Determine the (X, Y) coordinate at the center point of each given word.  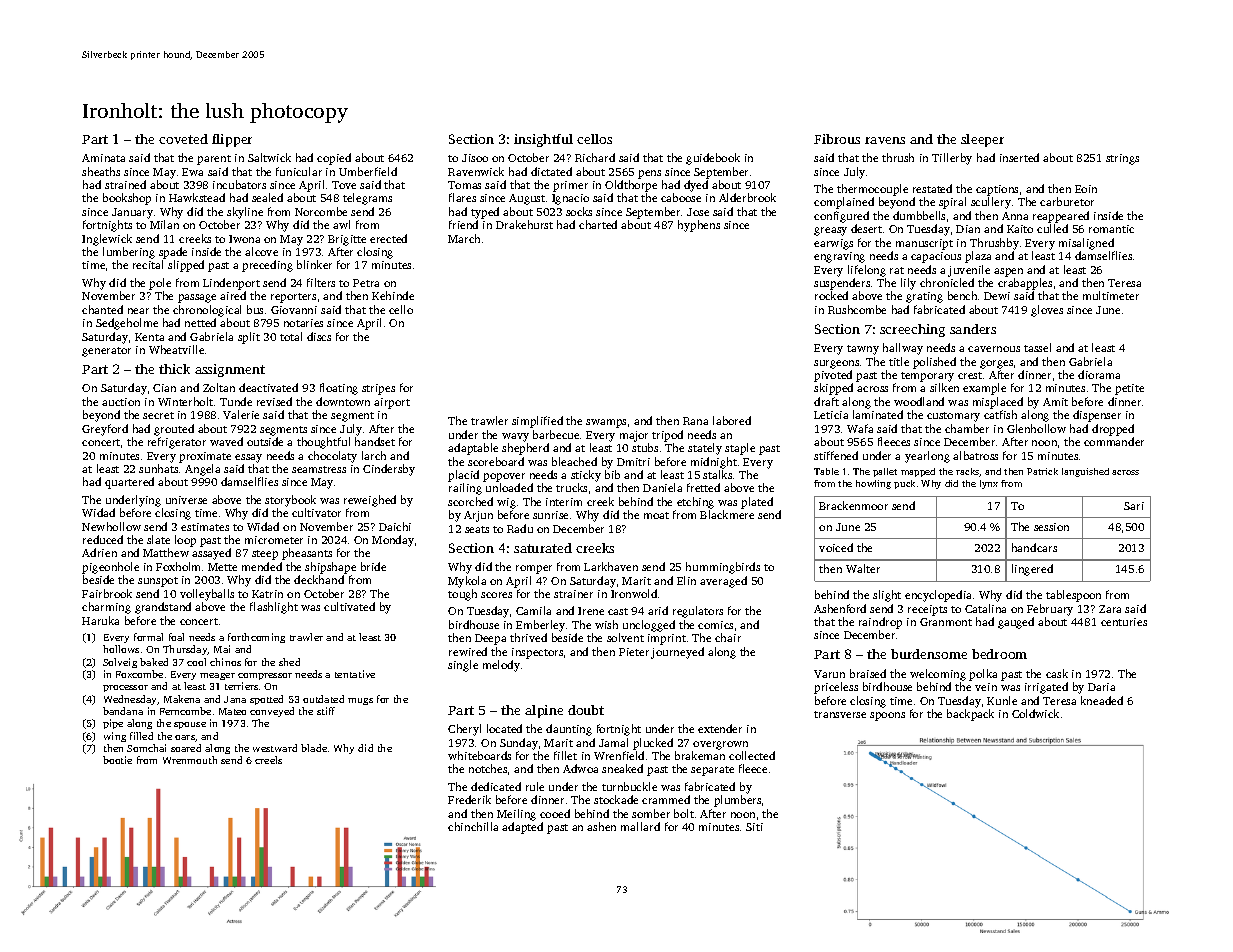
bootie (117, 760)
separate (712, 771)
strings (1122, 159)
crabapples (1025, 284)
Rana (695, 421)
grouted (174, 430)
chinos (225, 662)
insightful (543, 140)
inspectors (537, 653)
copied (334, 159)
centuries (1124, 622)
